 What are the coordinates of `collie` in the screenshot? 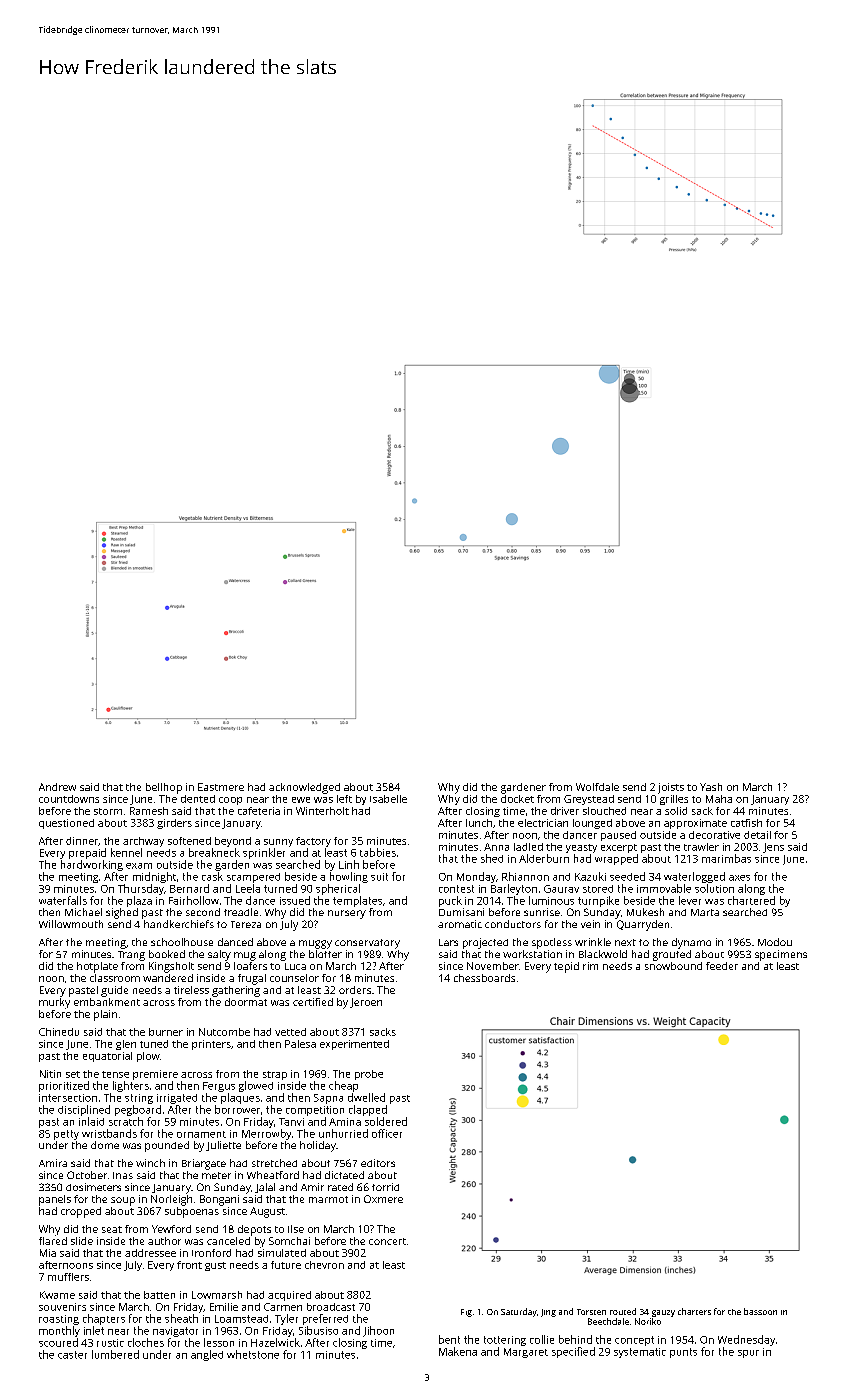 It's located at (542, 1339).
